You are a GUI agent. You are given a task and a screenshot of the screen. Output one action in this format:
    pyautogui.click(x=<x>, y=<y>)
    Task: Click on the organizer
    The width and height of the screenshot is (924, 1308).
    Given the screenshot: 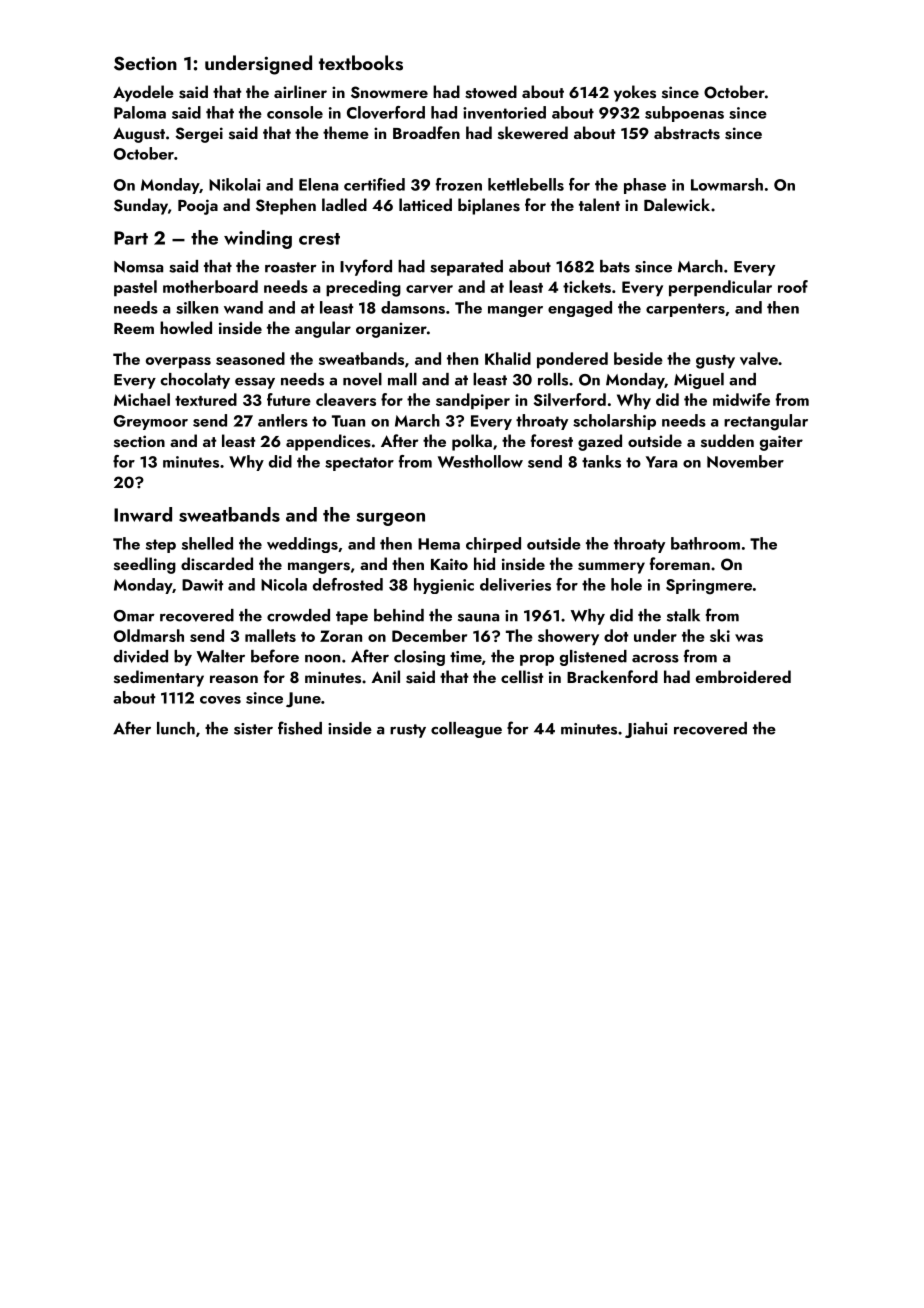 What is the action you would take?
    pyautogui.click(x=391, y=330)
